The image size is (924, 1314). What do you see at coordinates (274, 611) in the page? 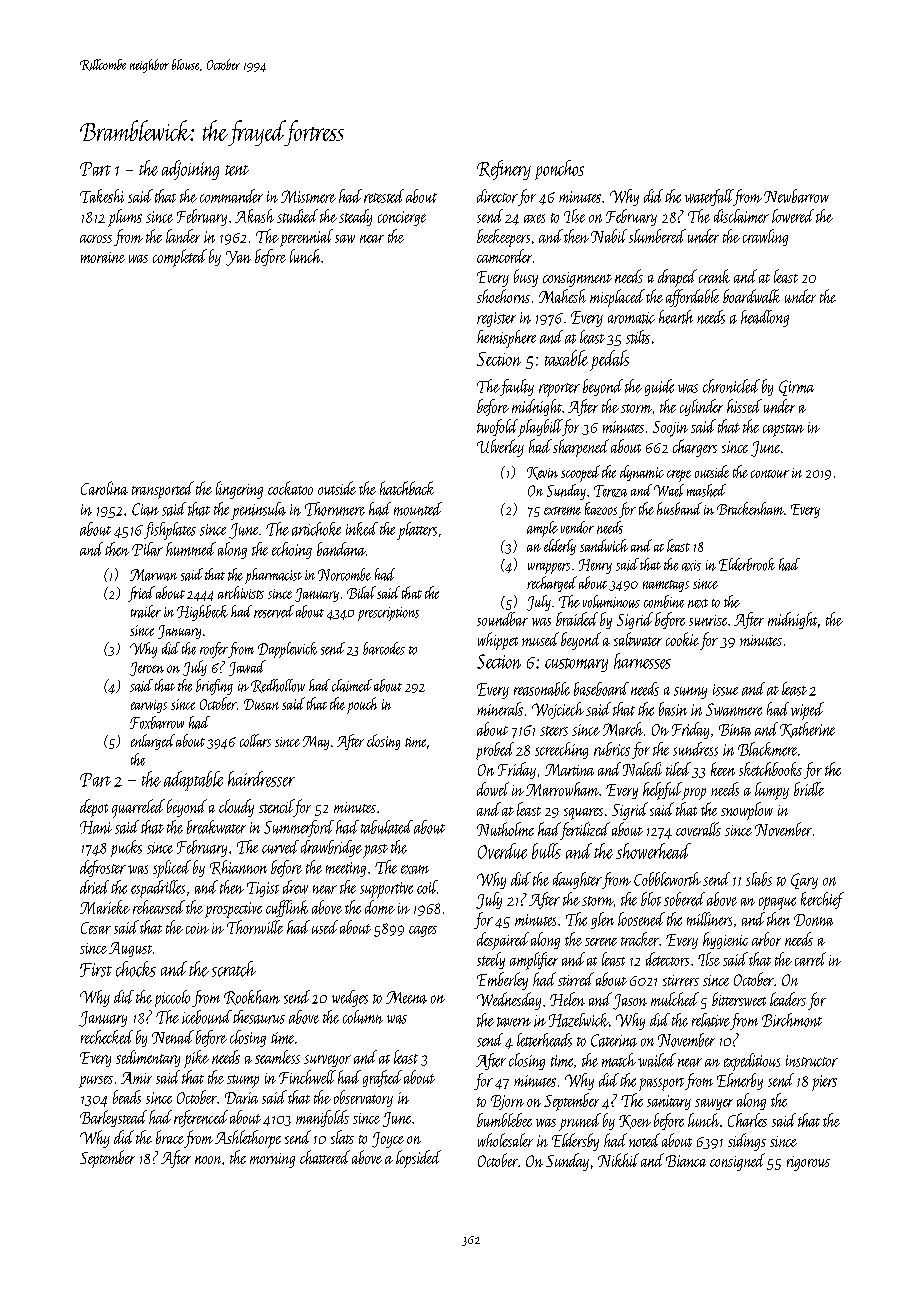
I see `reserved` at bounding box center [274, 611].
